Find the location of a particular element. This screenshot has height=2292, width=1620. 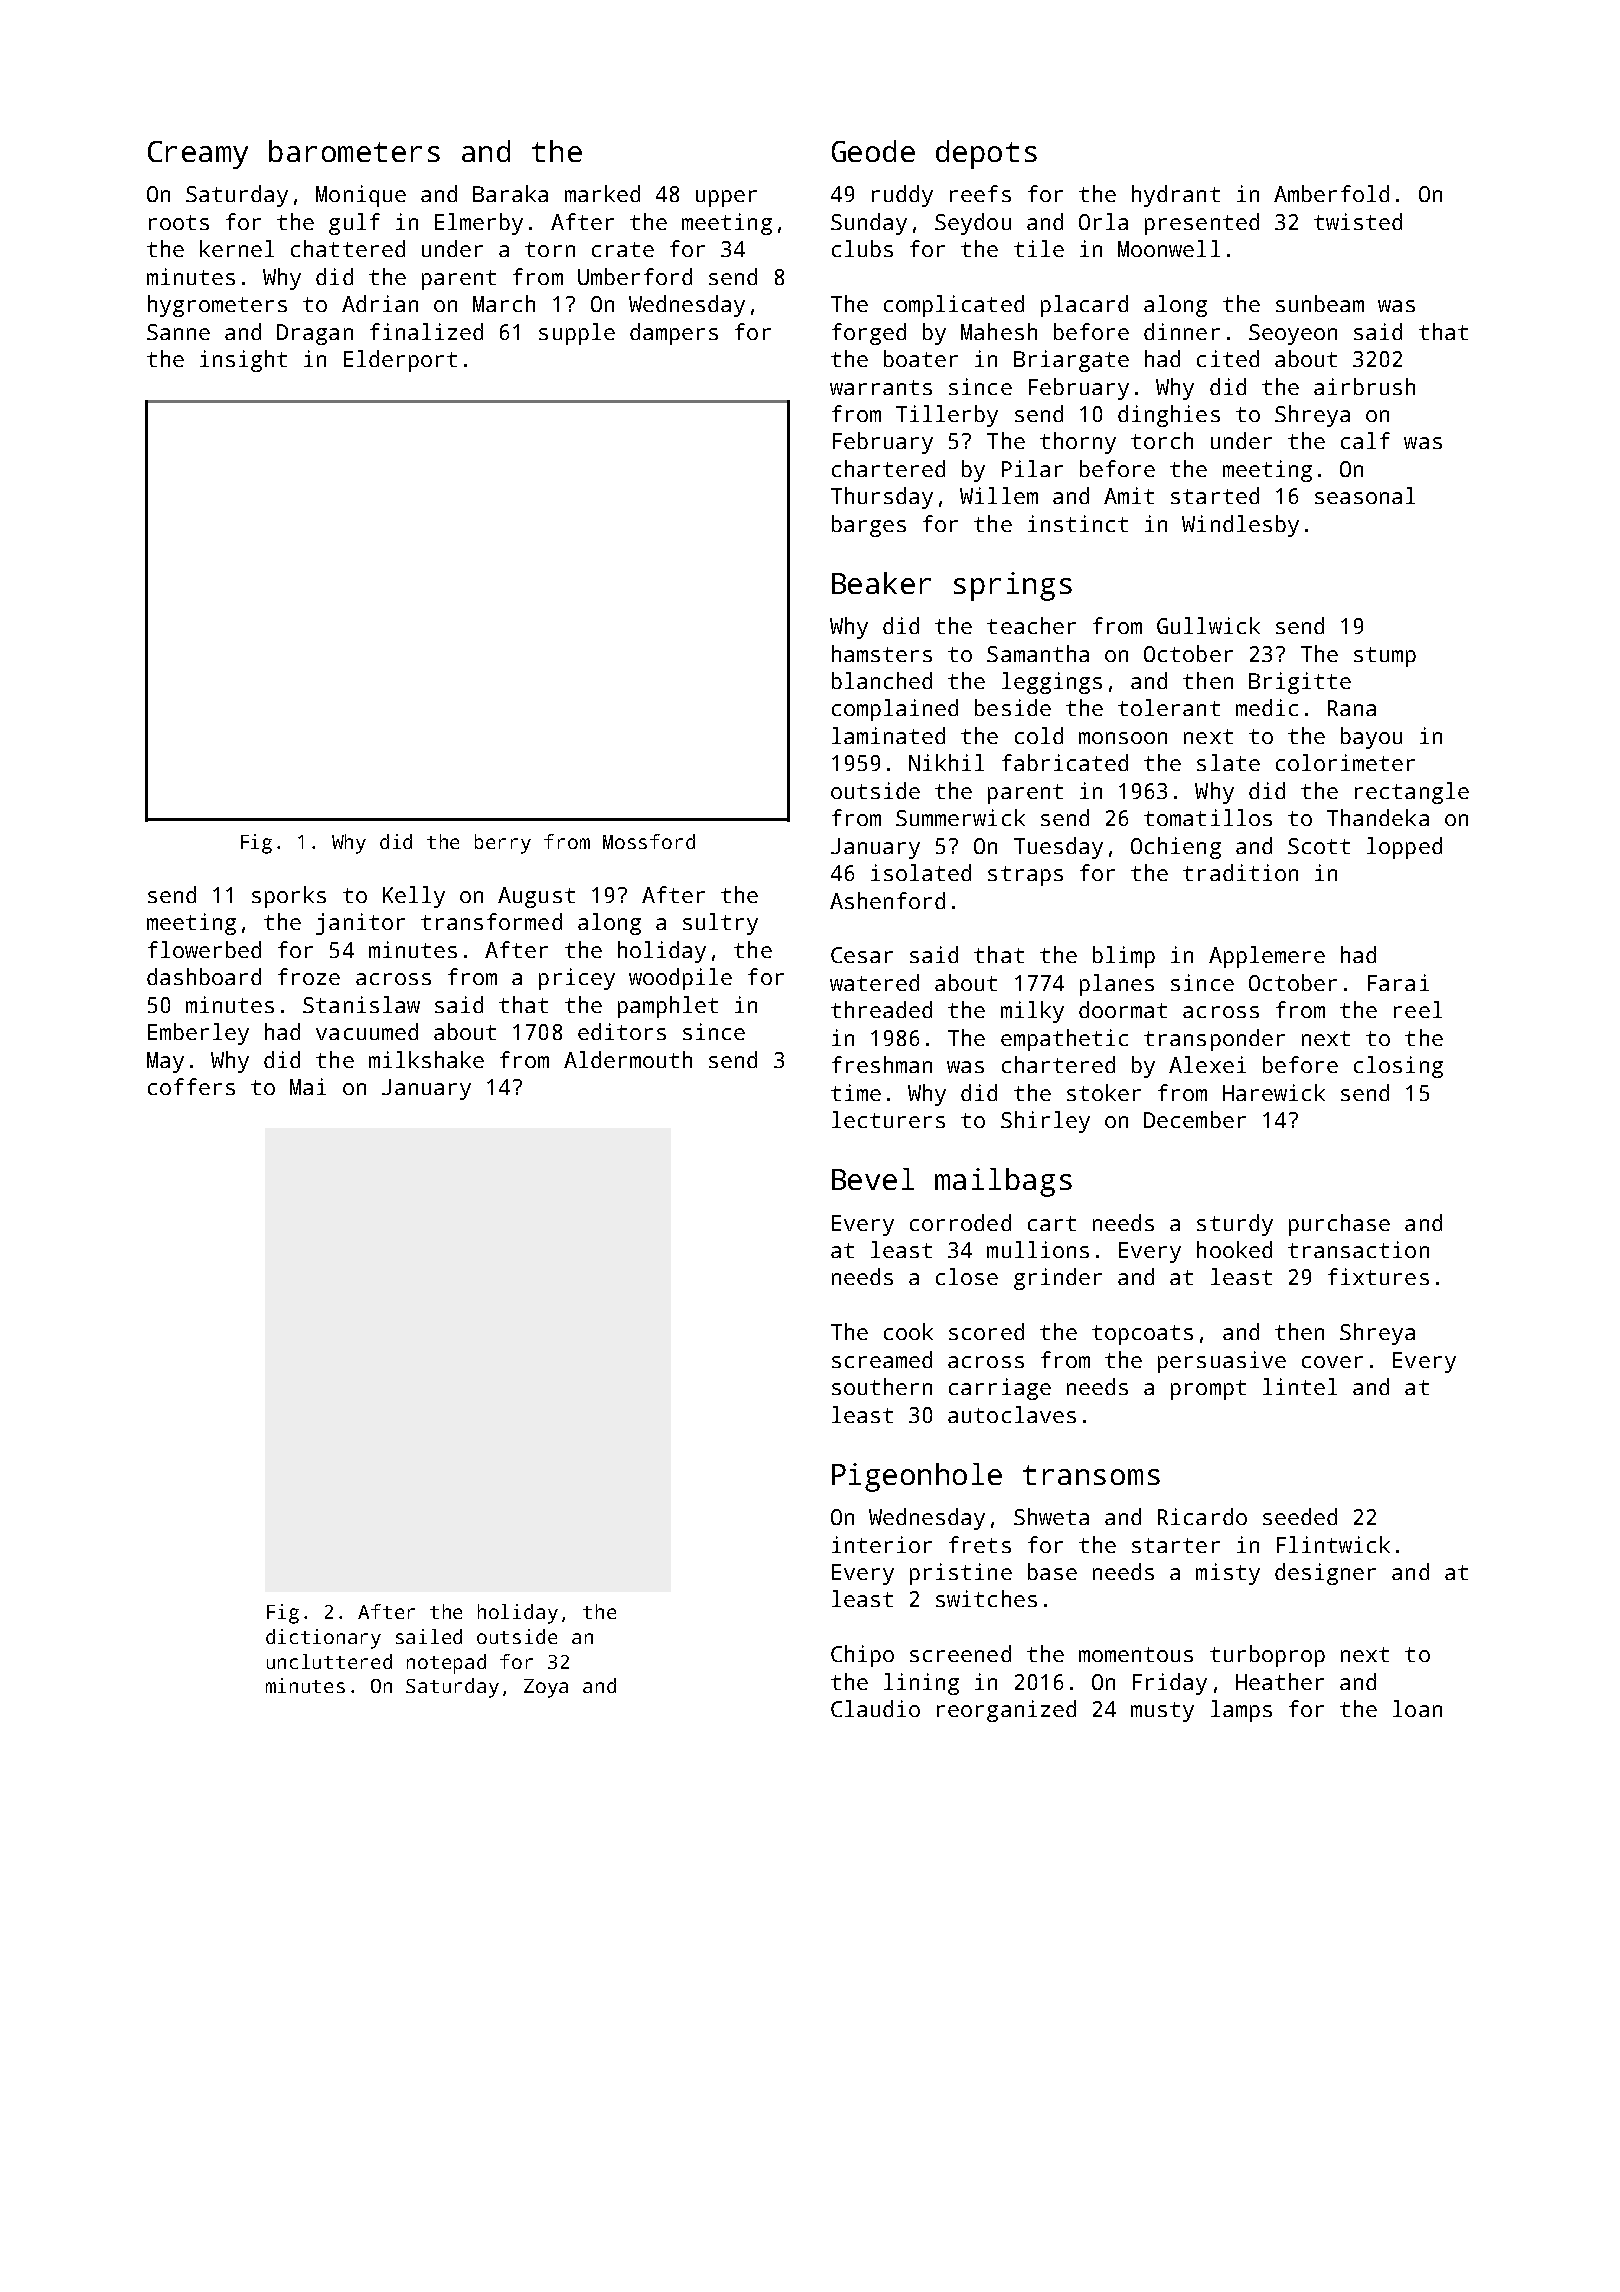

uncluttered is located at coordinates (329, 1661).
